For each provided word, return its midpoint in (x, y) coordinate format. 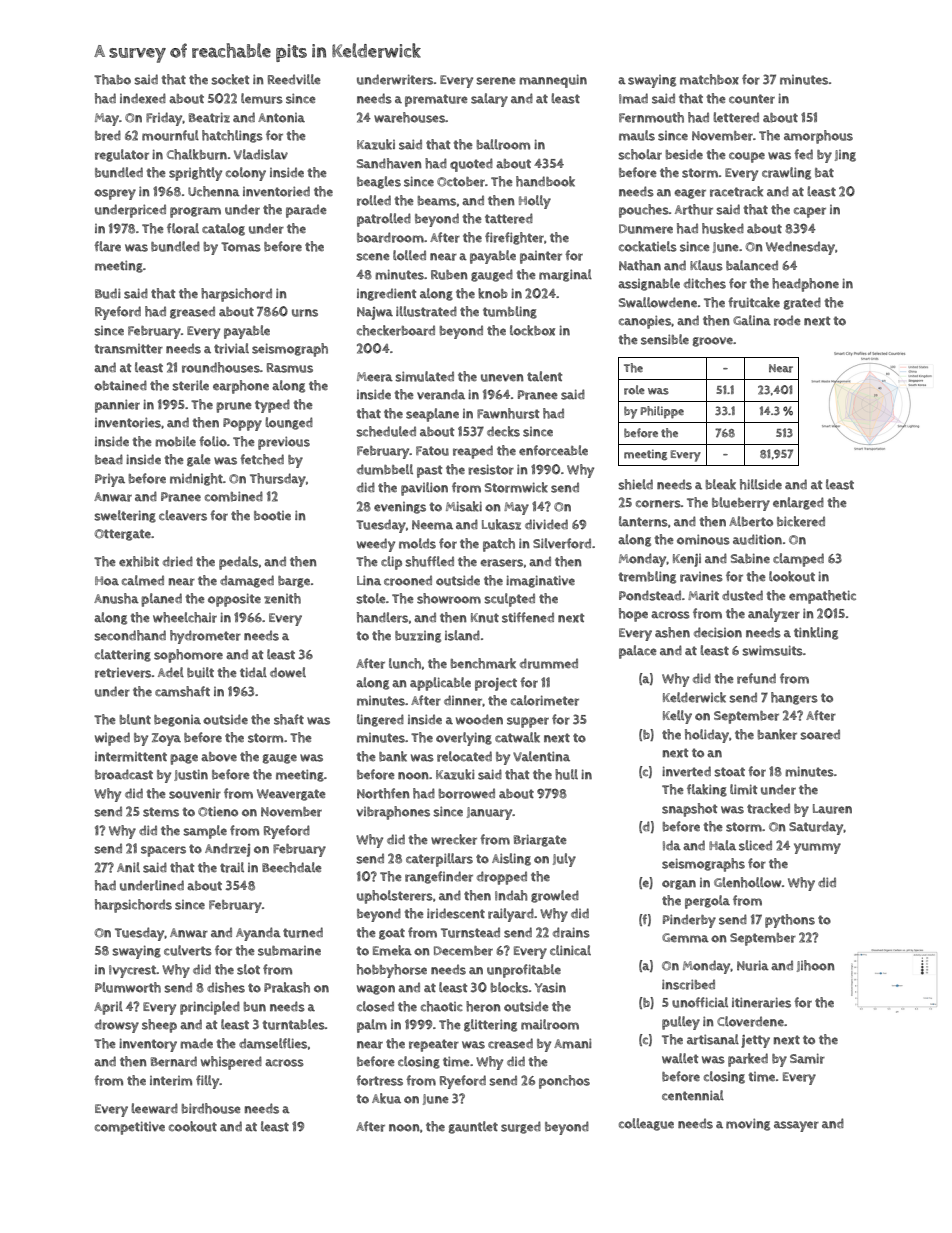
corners (658, 504)
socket (230, 79)
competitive (130, 1128)
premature (436, 100)
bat (824, 173)
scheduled (386, 431)
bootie (272, 516)
